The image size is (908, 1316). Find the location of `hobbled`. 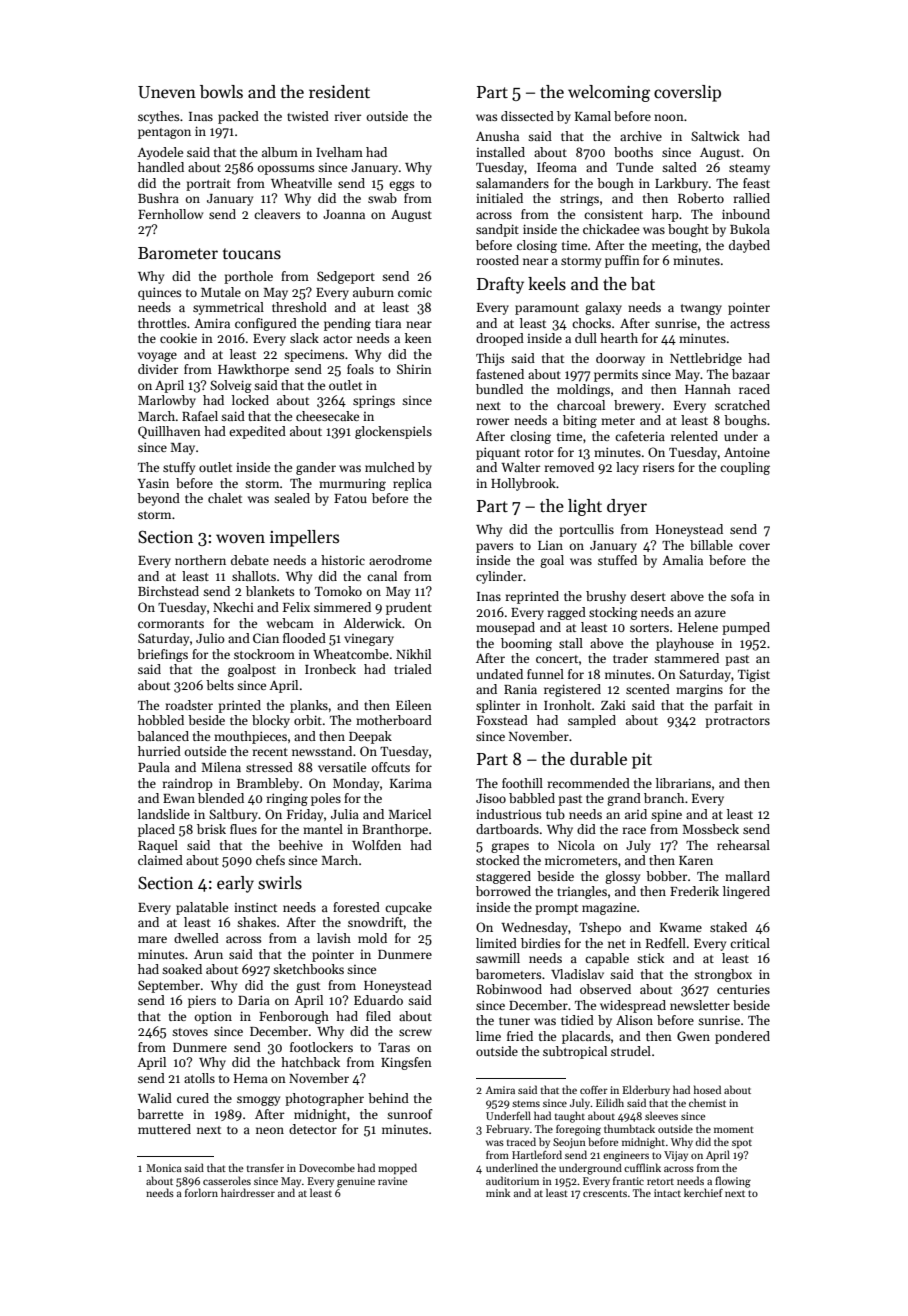

hobbled is located at coordinates (161, 720).
